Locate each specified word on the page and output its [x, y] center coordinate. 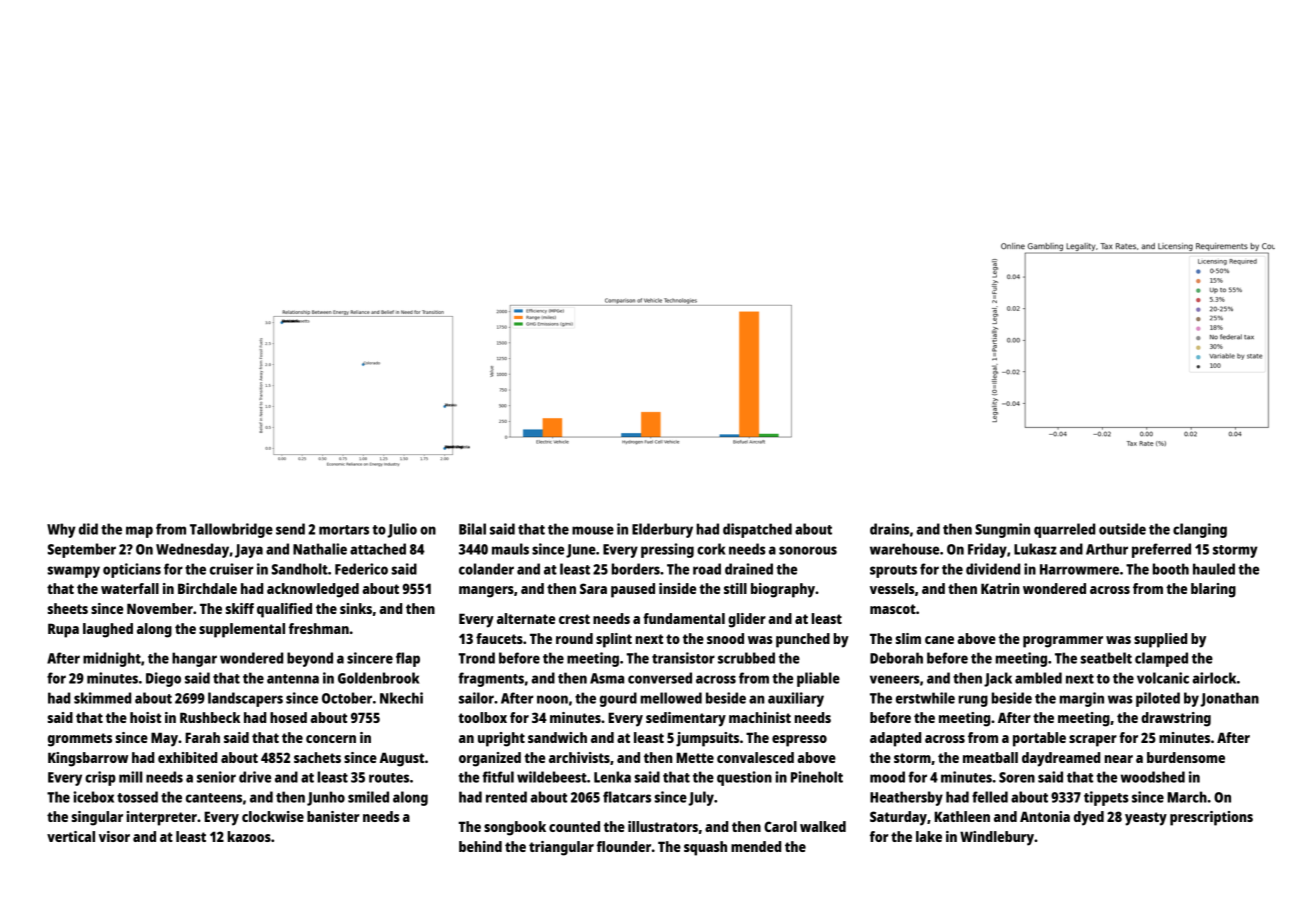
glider [747, 620]
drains [889, 529]
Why [61, 530]
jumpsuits [707, 739]
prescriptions [1211, 818]
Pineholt [817, 777]
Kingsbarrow [88, 759]
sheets [68, 608]
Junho [326, 798]
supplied [1160, 640]
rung [973, 701]
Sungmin [1002, 530]
